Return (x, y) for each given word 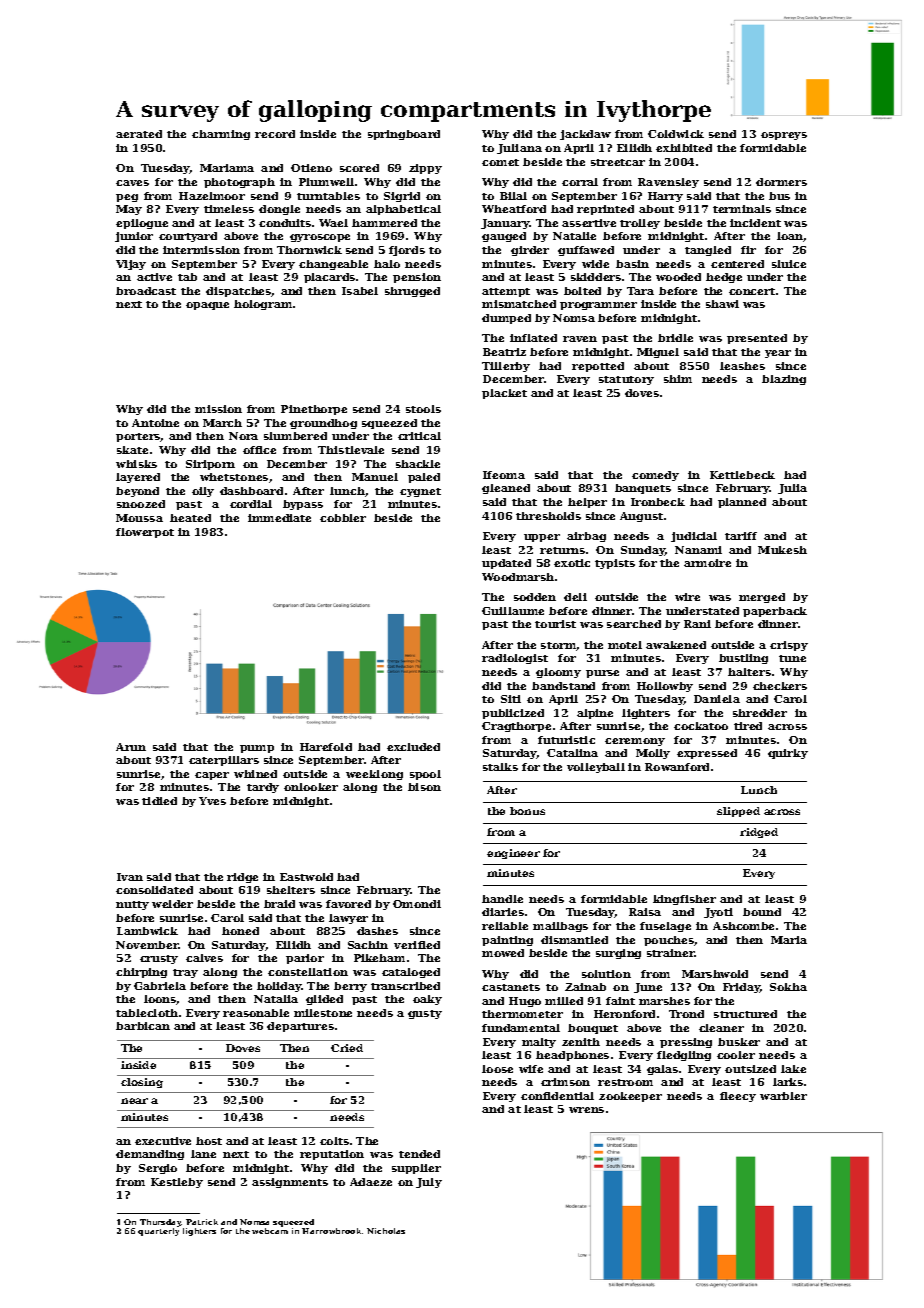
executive (163, 1141)
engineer (513, 854)
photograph (239, 183)
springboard (404, 135)
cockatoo (701, 726)
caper (212, 776)
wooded (678, 277)
